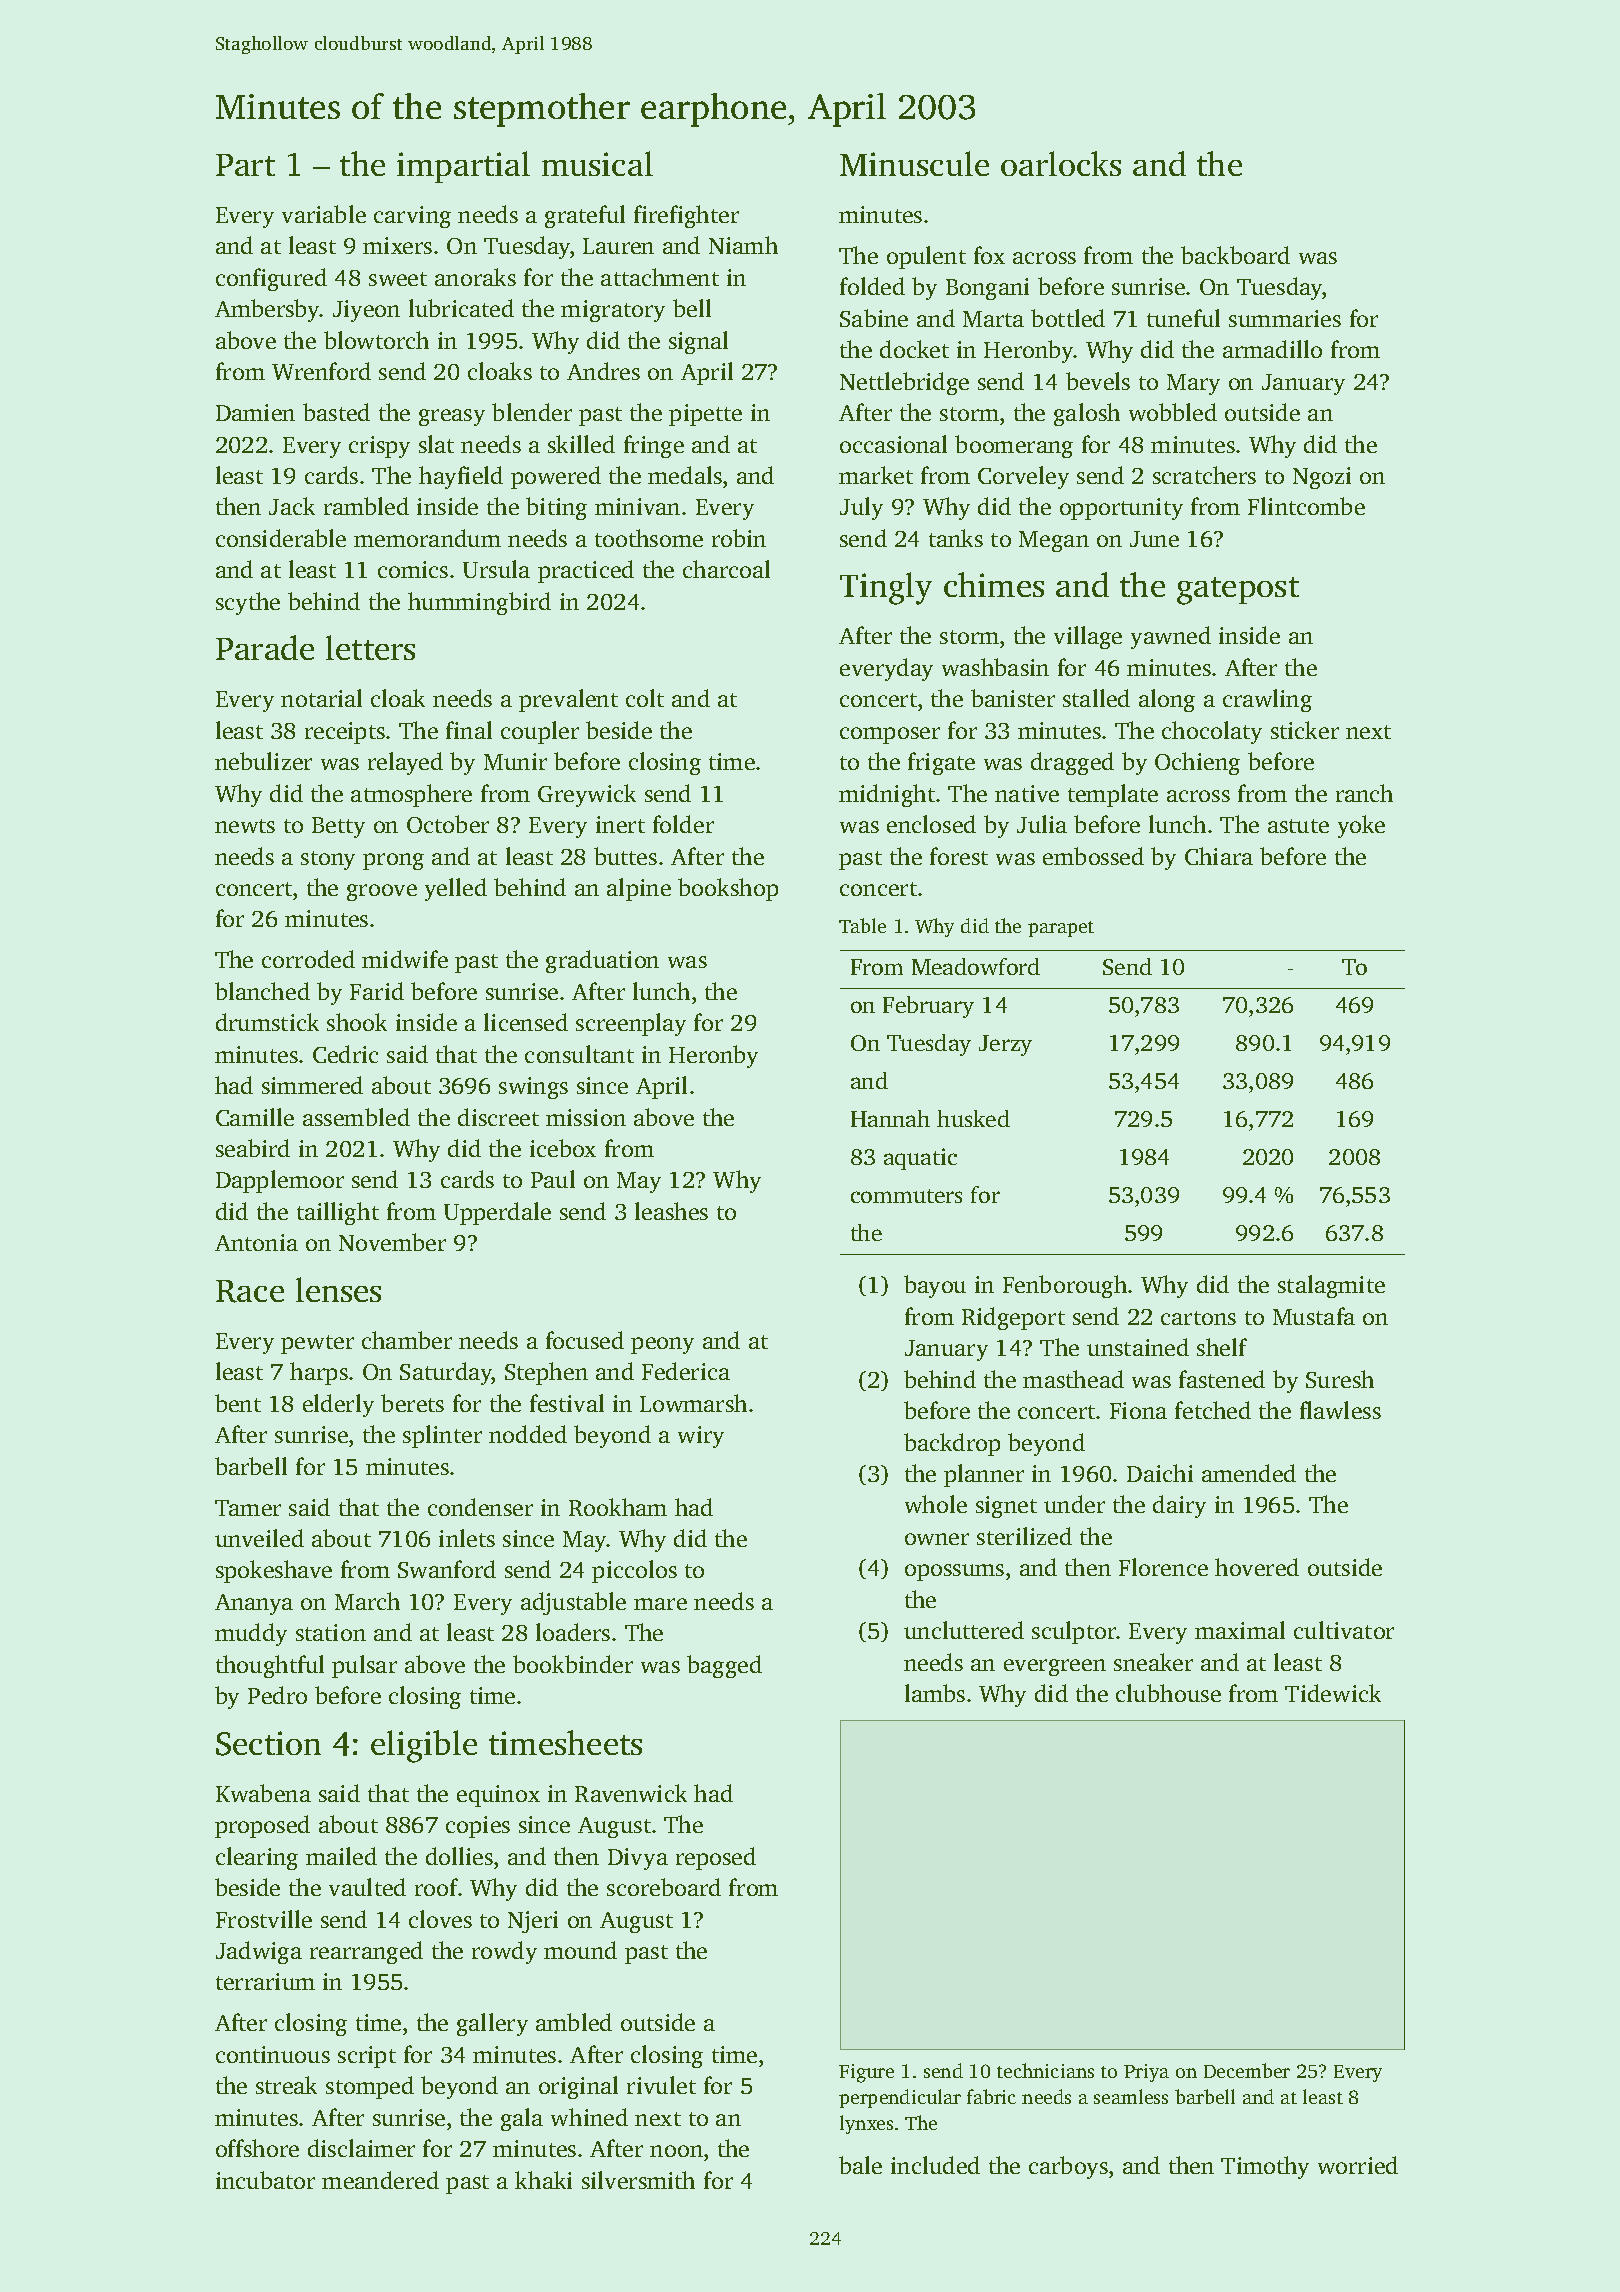  Describe the element at coordinates (1331, 1286) in the document. I see `stalagmite` at that location.
